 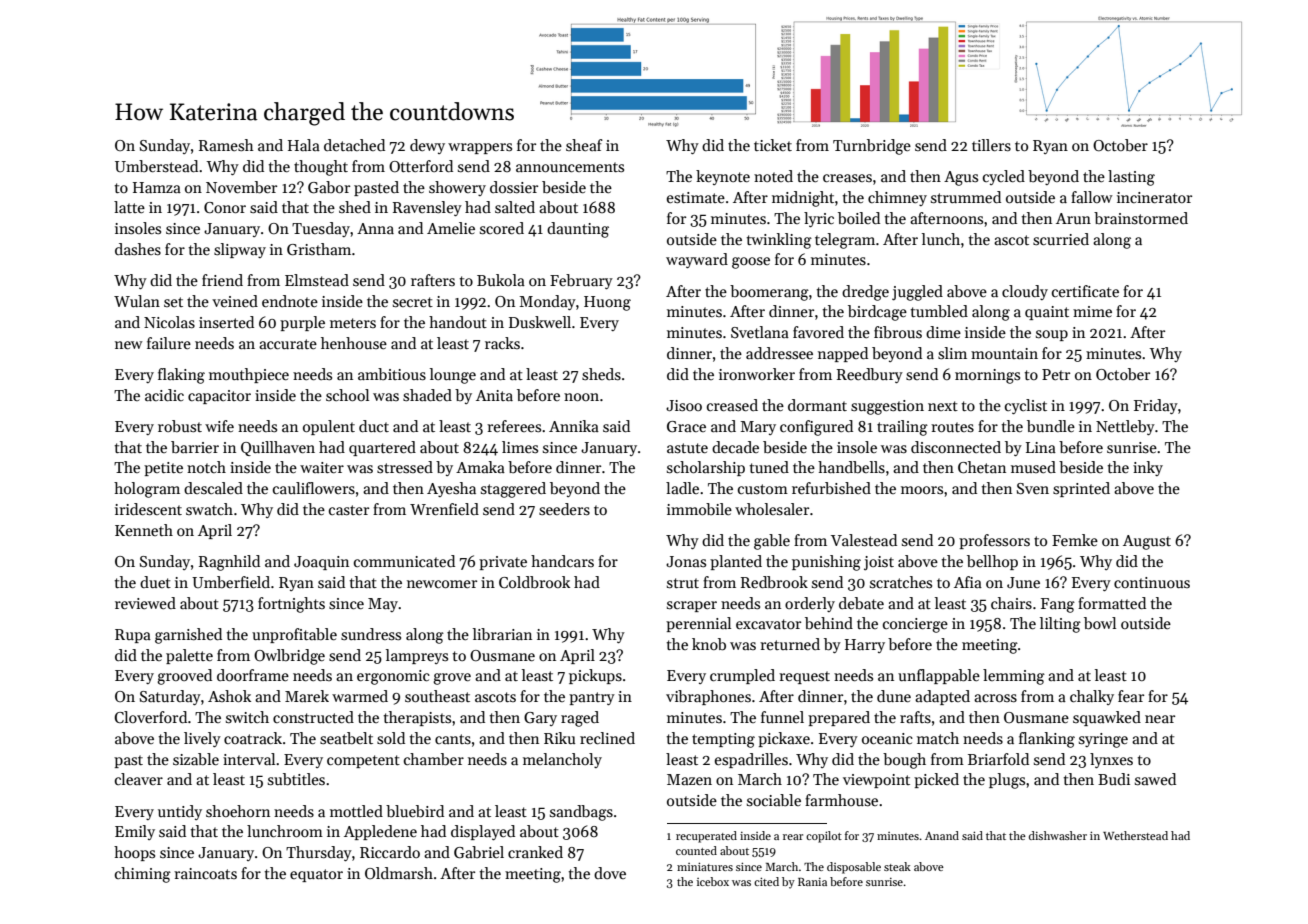 I want to click on steak, so click(x=897, y=866).
